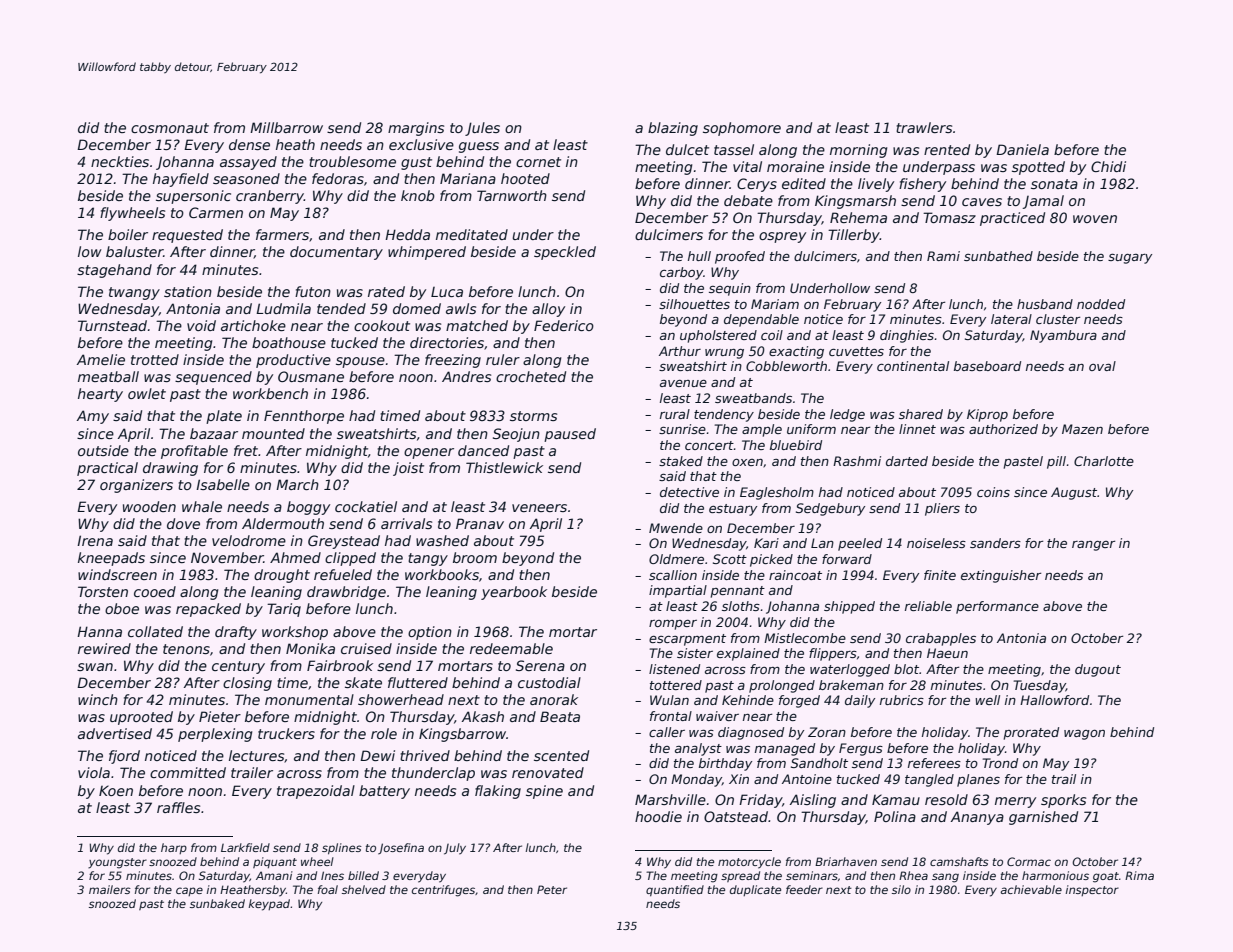  What do you see at coordinates (253, 325) in the page?
I see `artichoke` at bounding box center [253, 325].
